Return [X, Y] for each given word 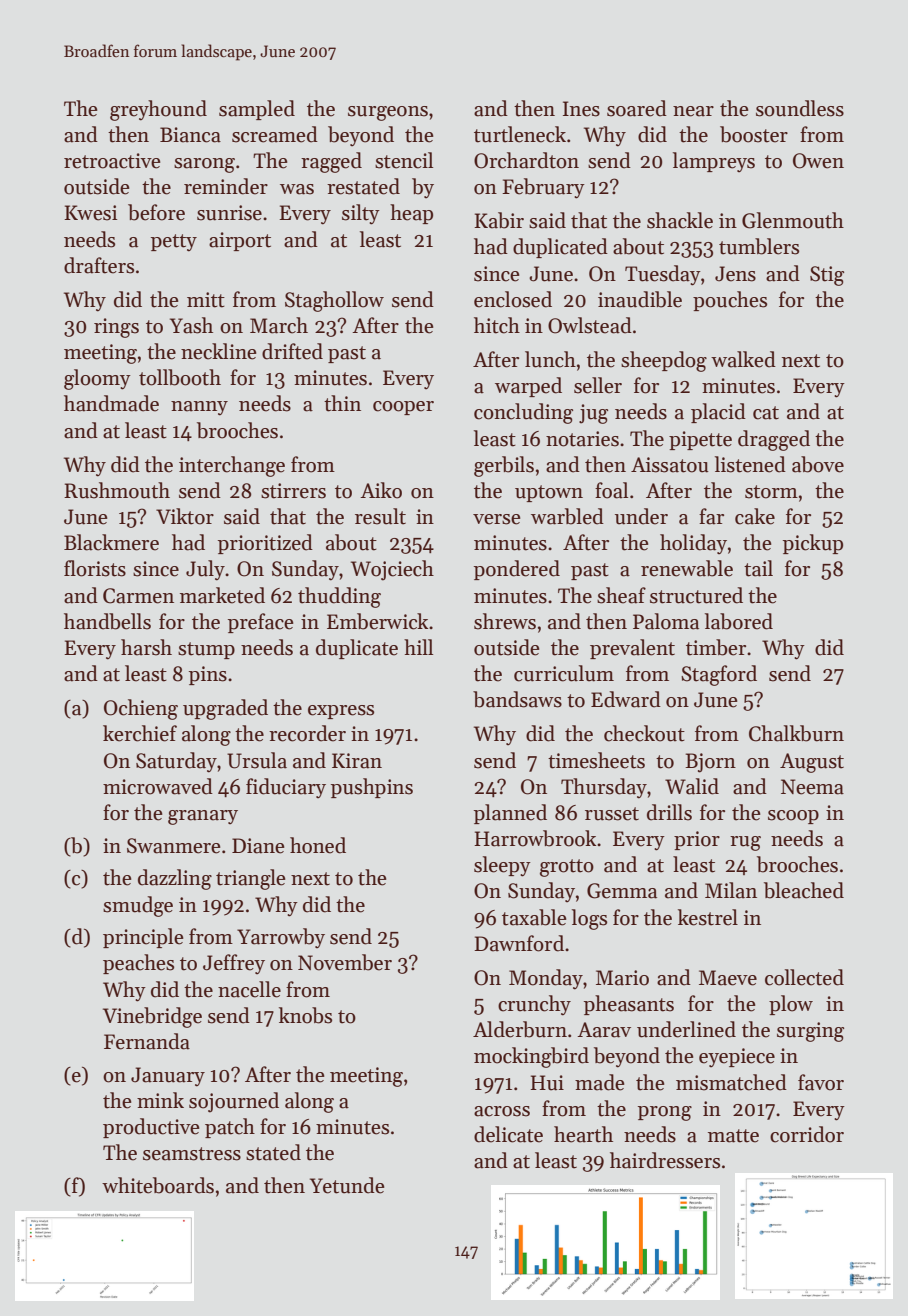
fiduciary [286, 788]
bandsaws [517, 699]
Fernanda [147, 1041]
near [693, 111]
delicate [508, 1134]
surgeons [388, 113]
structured [696, 595]
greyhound [158, 110]
